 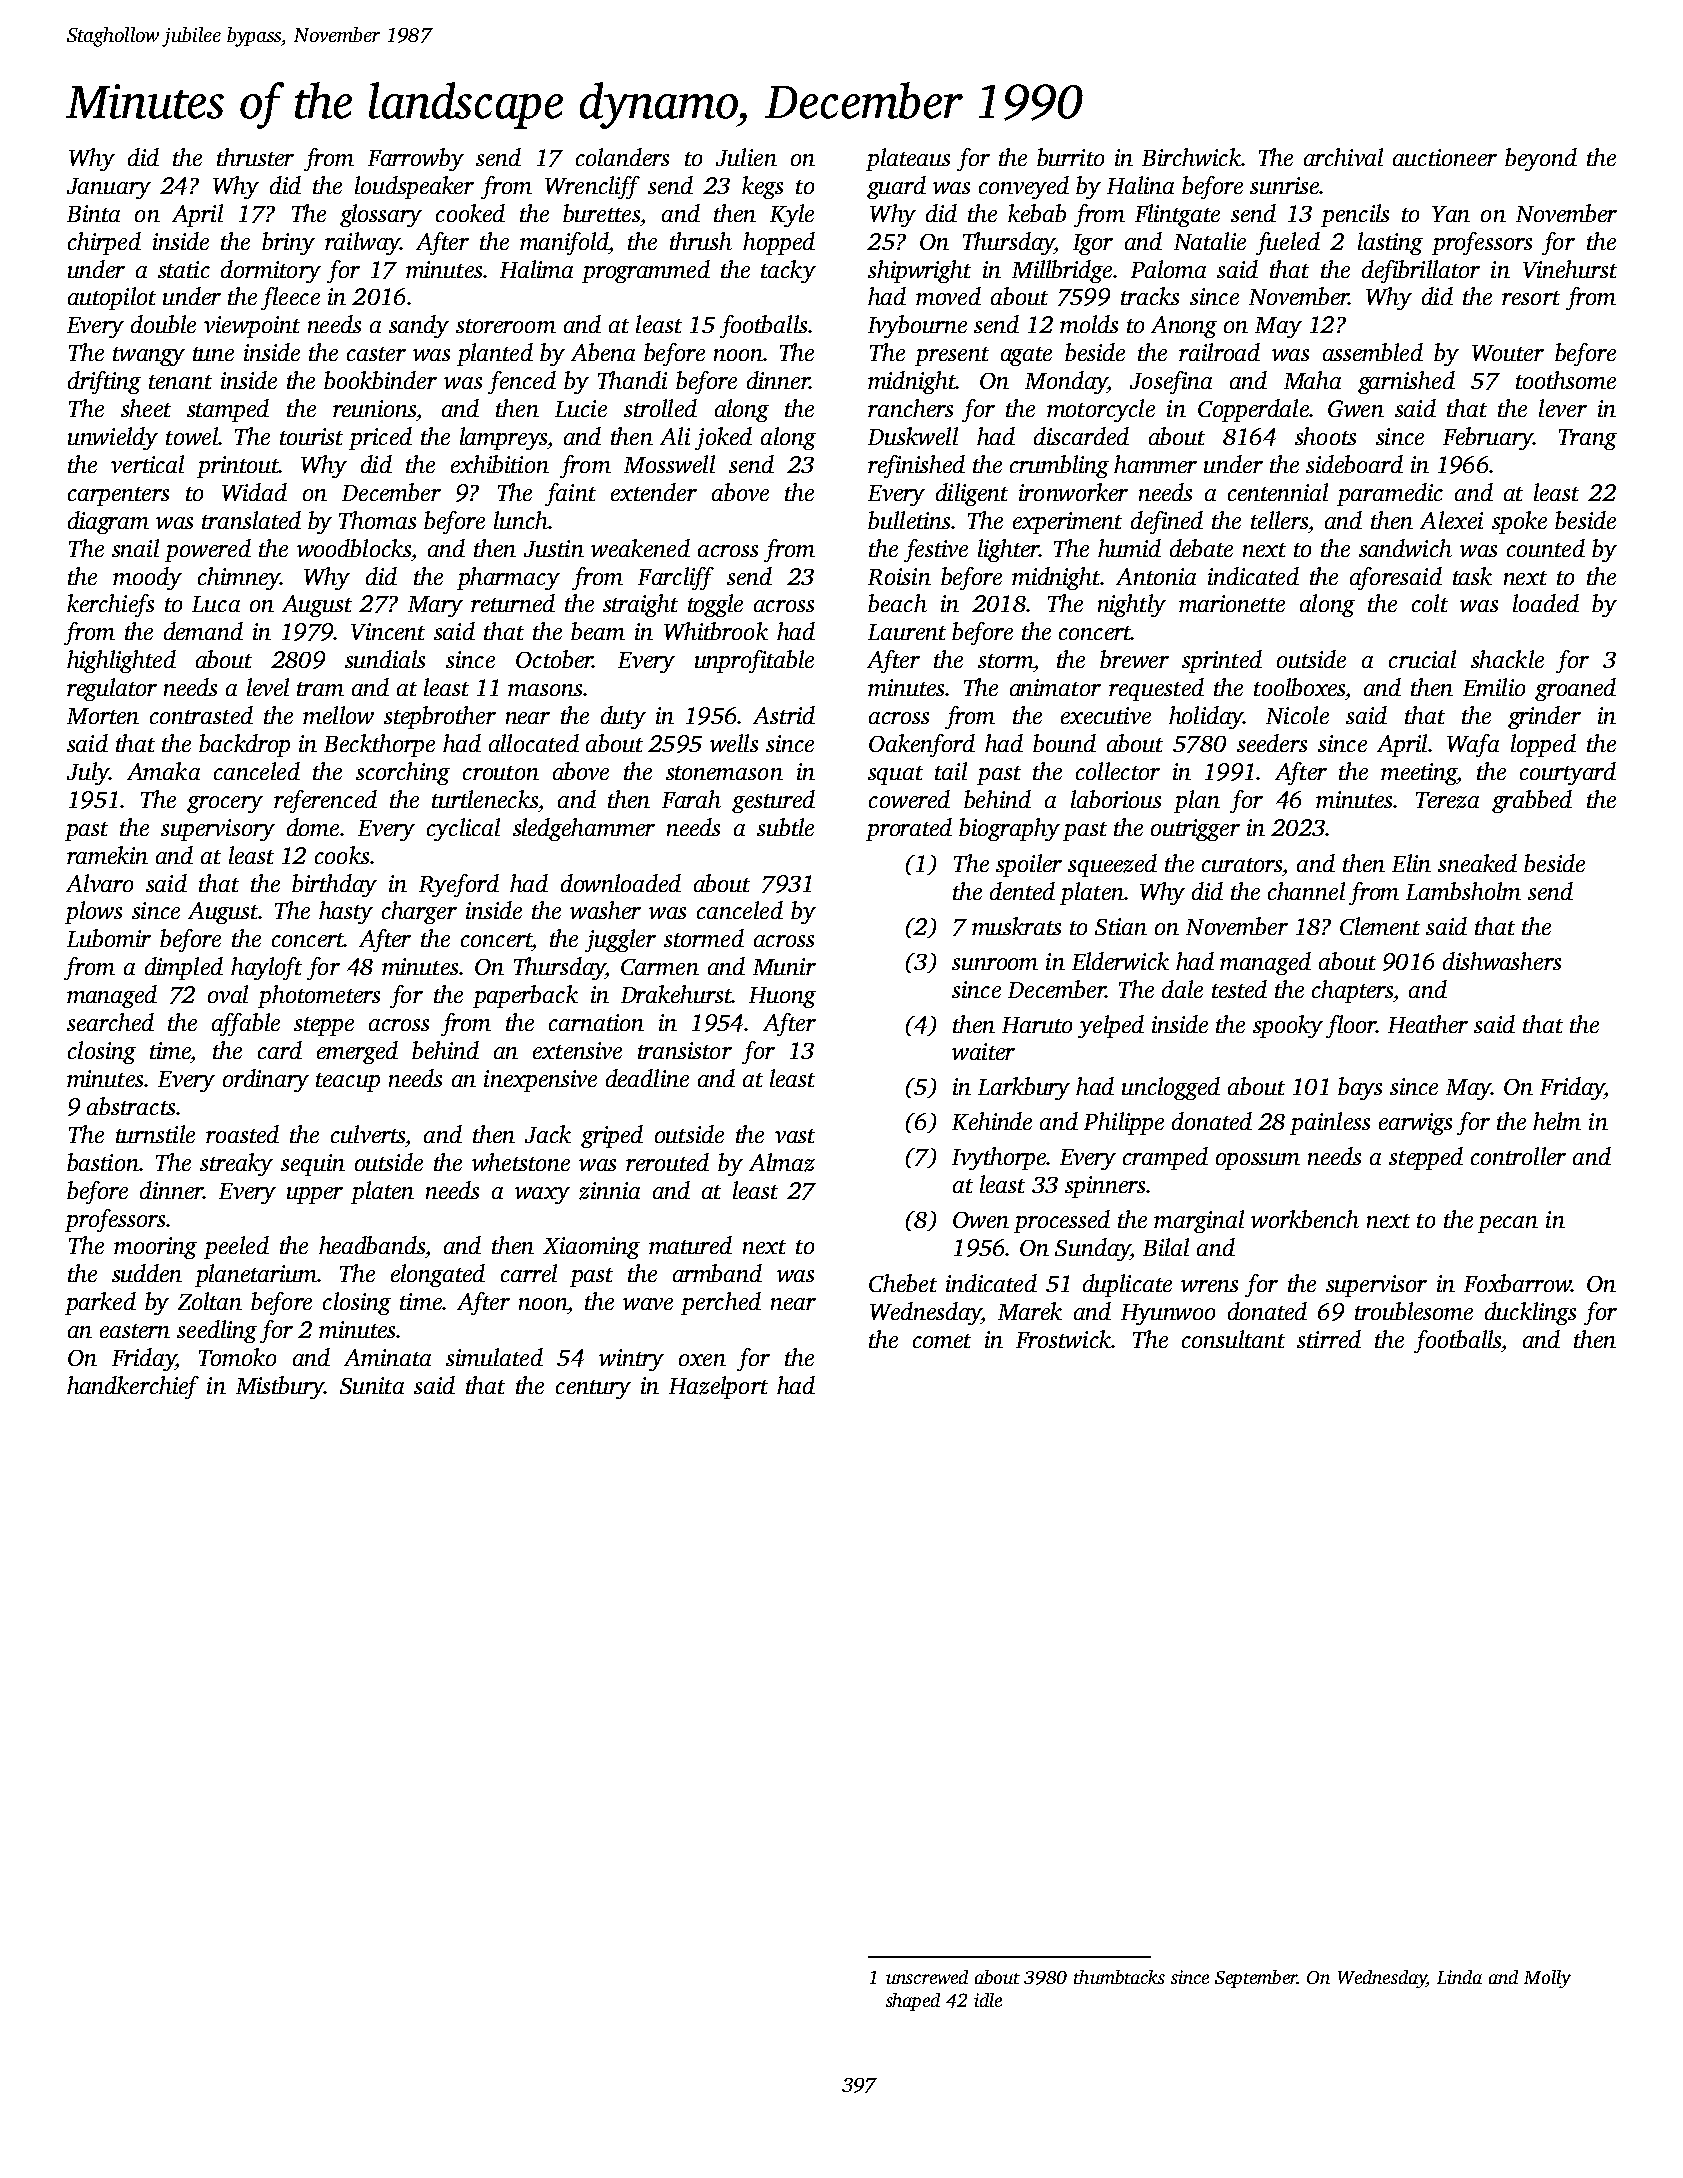 What do you see at coordinates (1530, 1313) in the screenshot?
I see `ducklings` at bounding box center [1530, 1313].
